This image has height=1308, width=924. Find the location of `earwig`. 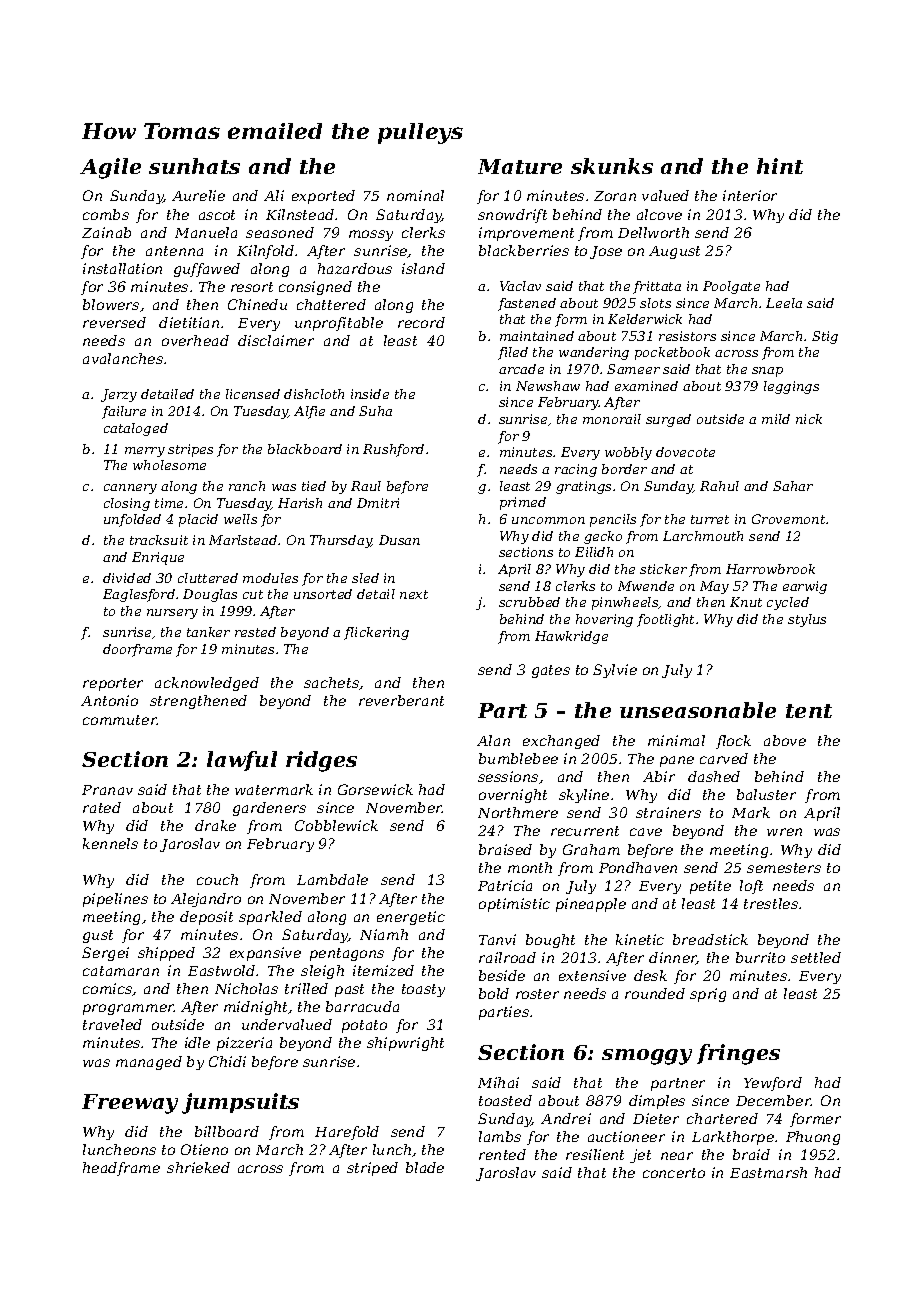

earwig is located at coordinates (805, 587).
